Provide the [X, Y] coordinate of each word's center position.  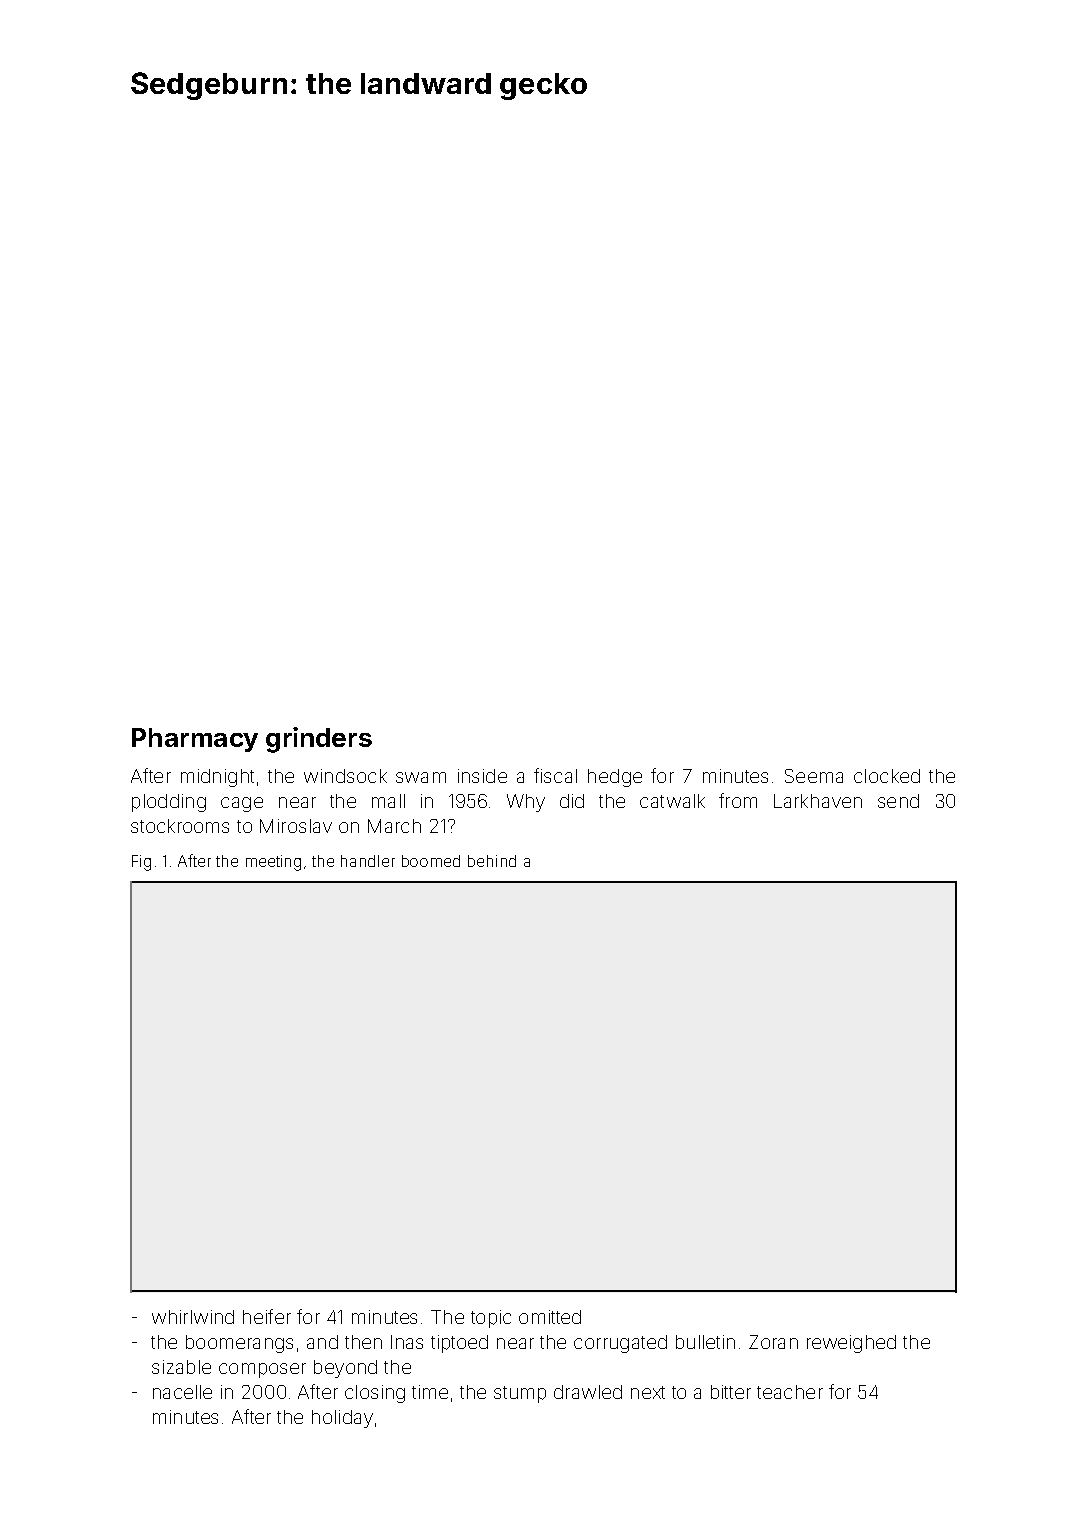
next [648, 1392]
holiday [342, 1419]
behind [492, 861]
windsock [345, 776]
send [898, 801]
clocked [887, 776]
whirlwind [193, 1317]
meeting [273, 863]
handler [368, 861]
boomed [431, 861]
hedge [615, 778]
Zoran [773, 1342]
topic [491, 1319]
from [738, 800]
